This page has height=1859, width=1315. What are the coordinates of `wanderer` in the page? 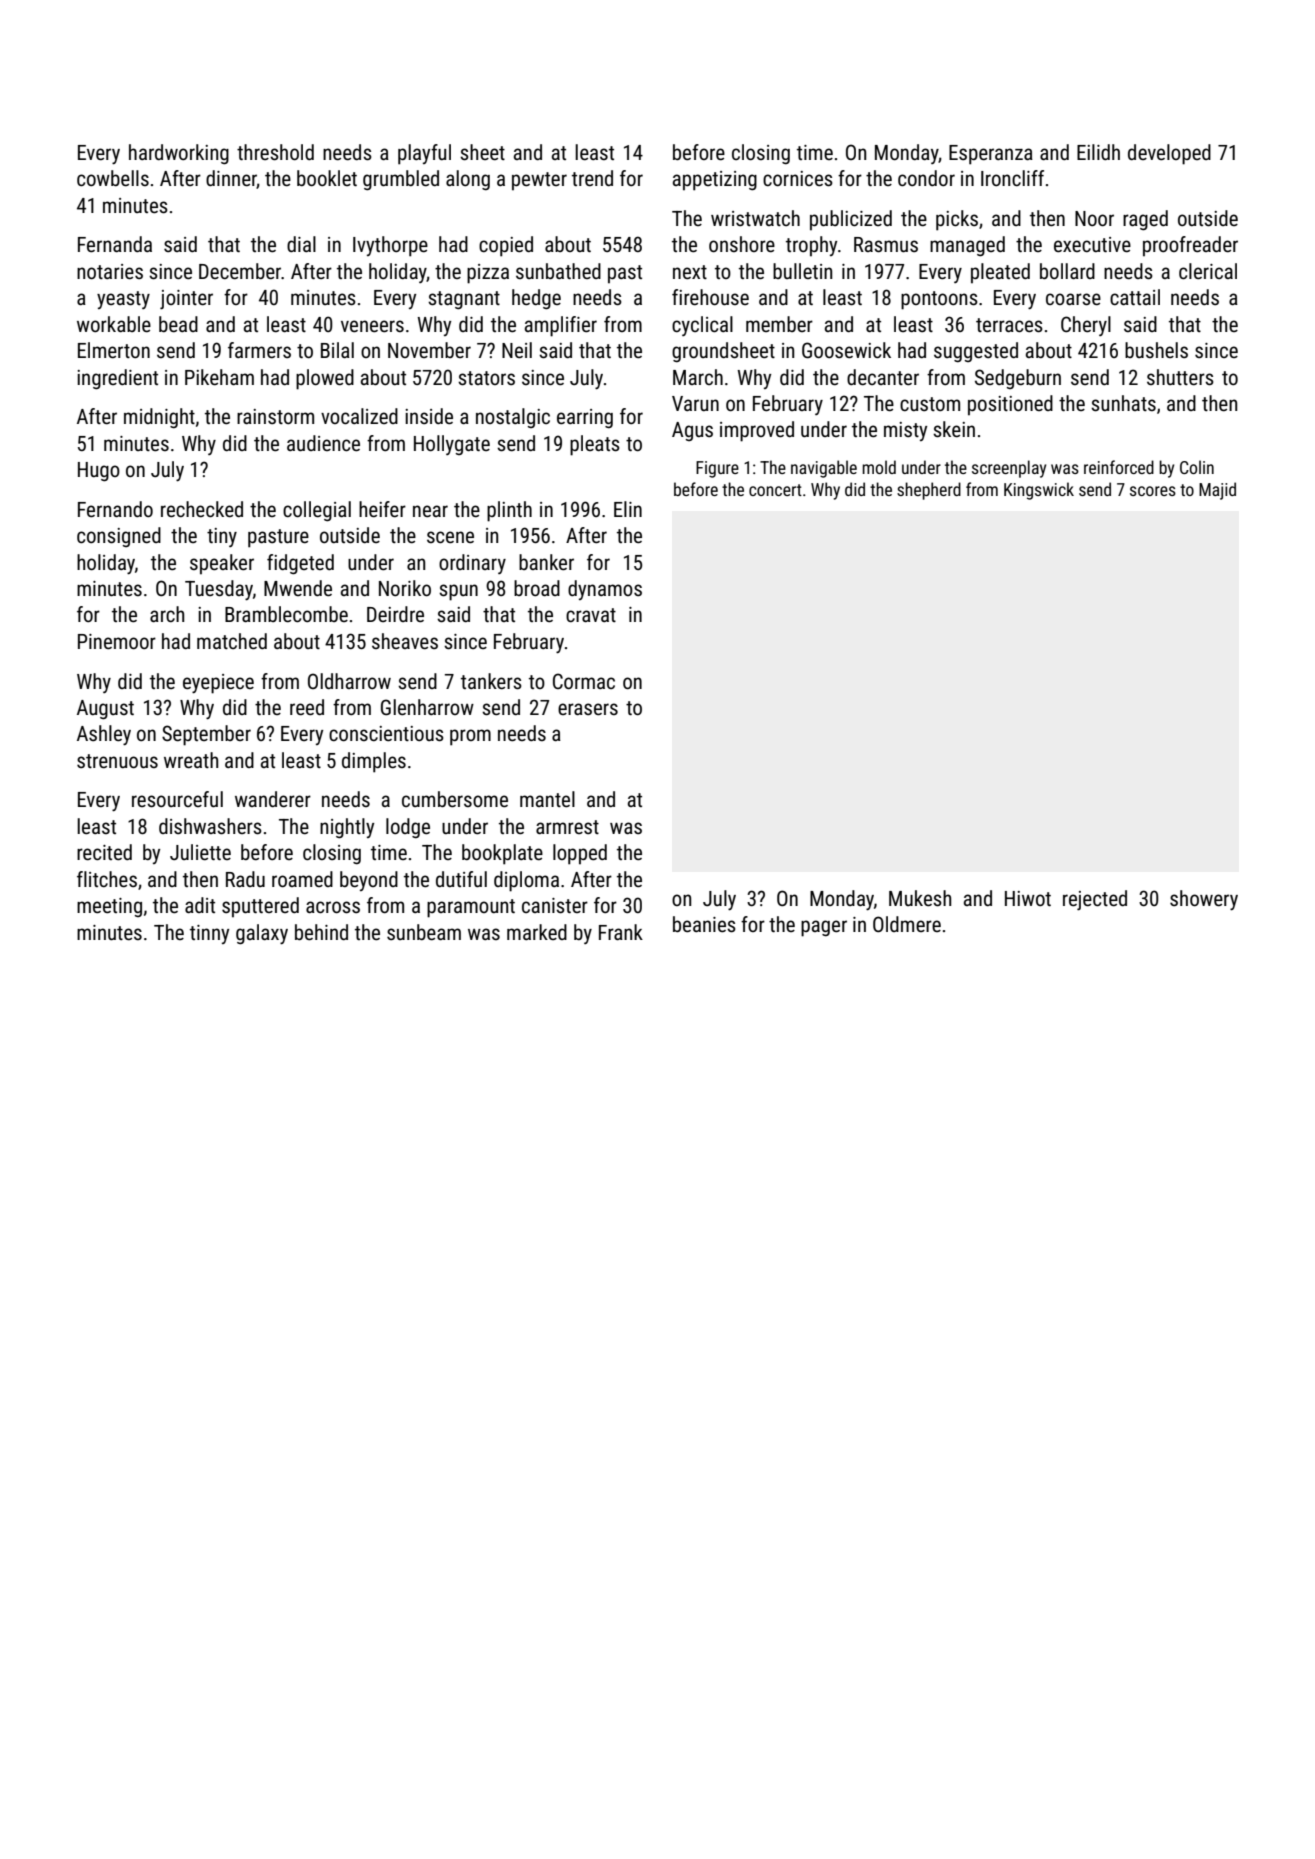 It's located at (273, 799).
